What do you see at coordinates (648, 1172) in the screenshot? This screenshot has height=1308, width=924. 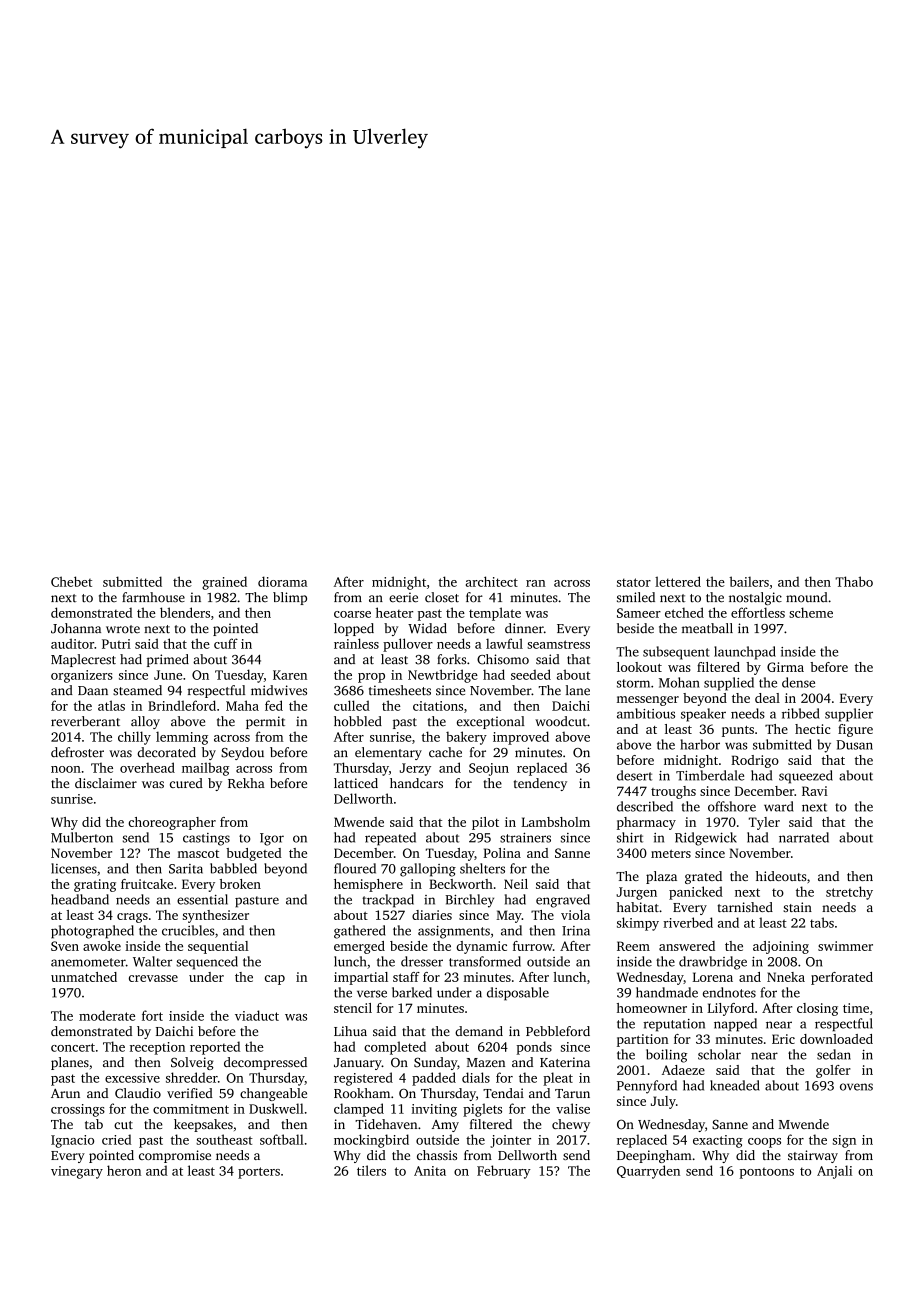 I see `Quarryden` at bounding box center [648, 1172].
